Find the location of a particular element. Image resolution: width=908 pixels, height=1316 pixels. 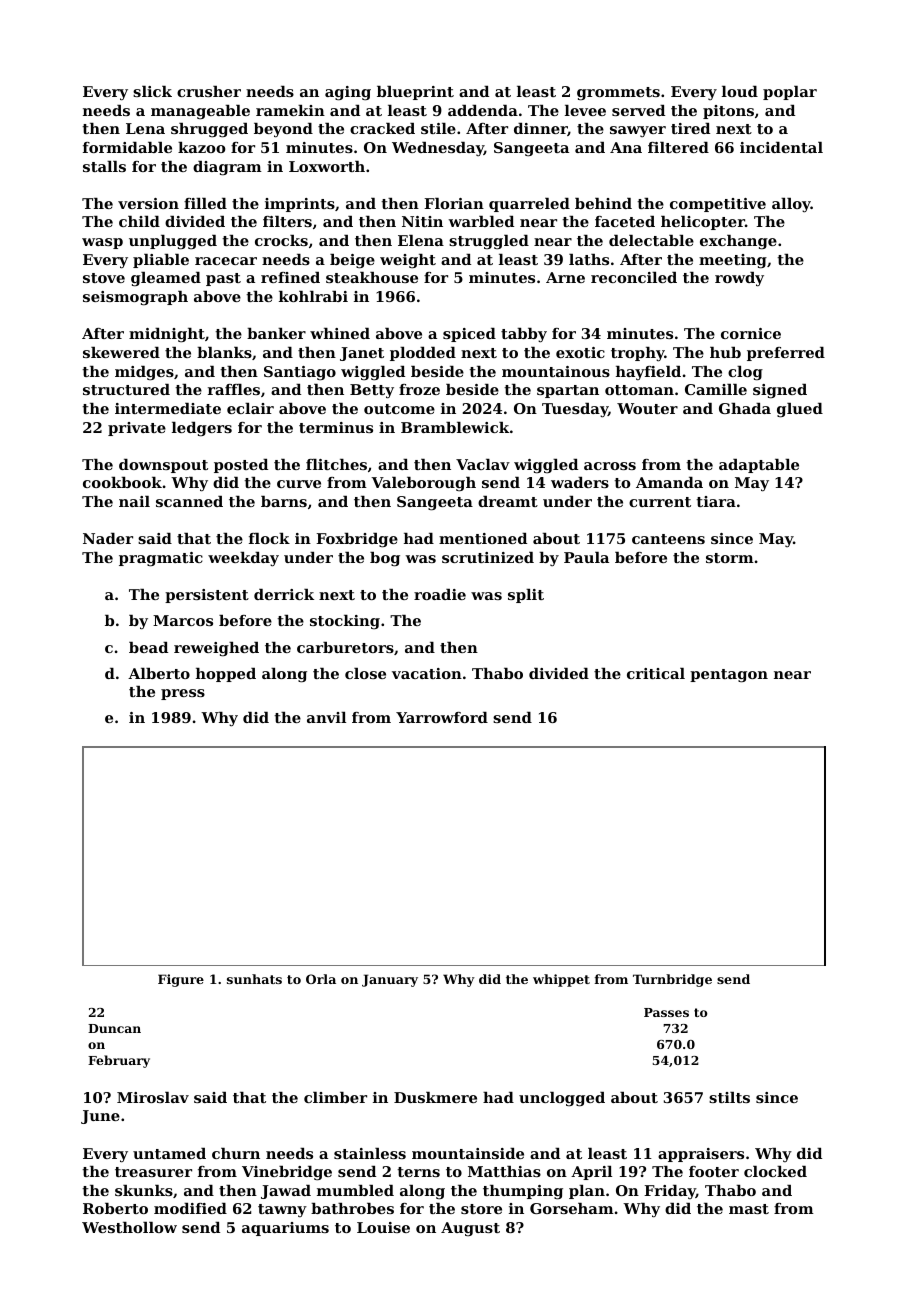

aquariums is located at coordinates (285, 1229).
